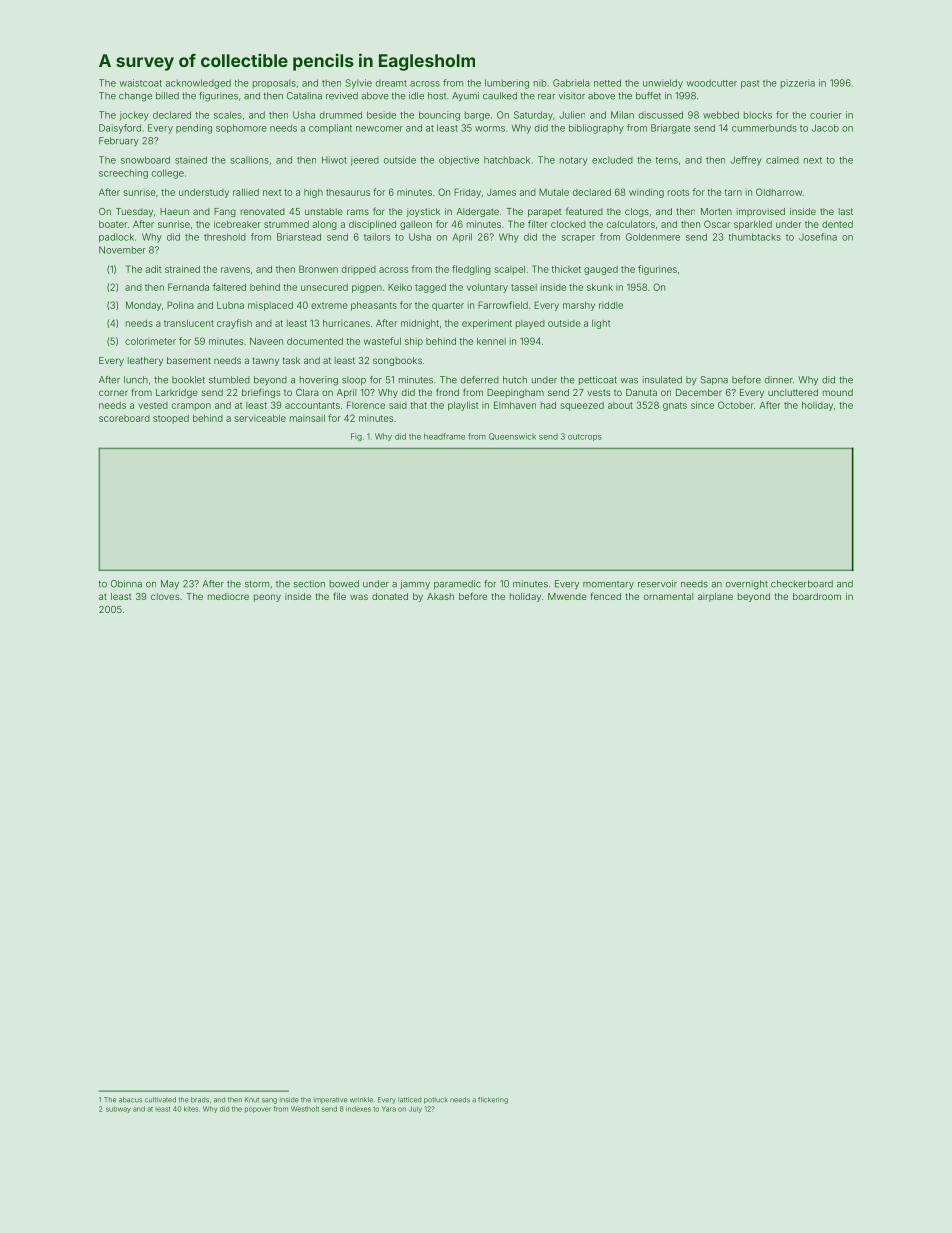 This page has width=952, height=1233. What do you see at coordinates (608, 585) in the page?
I see `momentary` at bounding box center [608, 585].
